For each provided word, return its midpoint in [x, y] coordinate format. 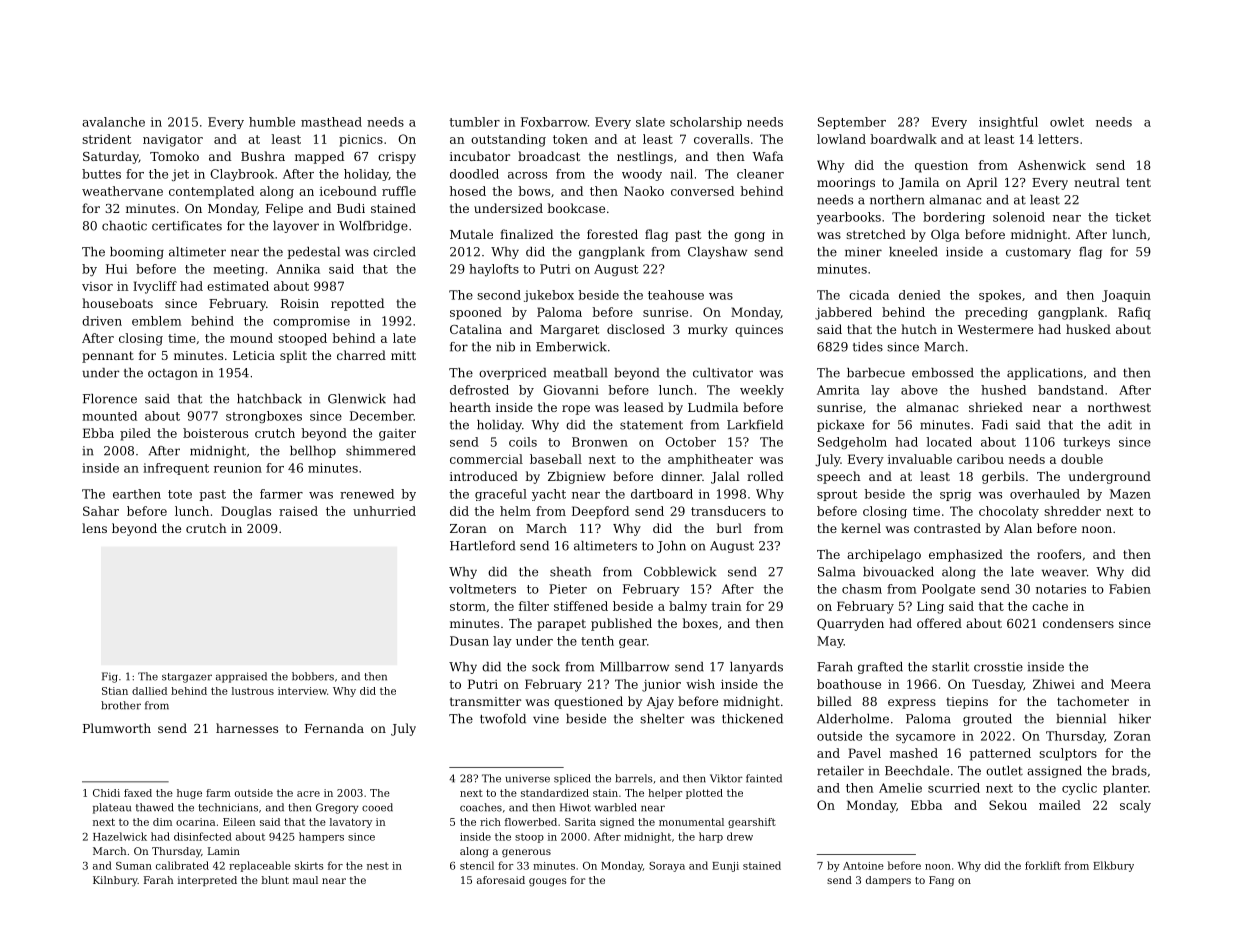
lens [94, 528]
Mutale [471, 234]
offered [939, 623]
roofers [1059, 554]
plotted [704, 794]
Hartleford [482, 546]
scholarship [706, 123]
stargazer [187, 678]
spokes [1000, 296]
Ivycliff [155, 287]
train [726, 606]
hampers [321, 837]
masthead [331, 122]
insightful [1008, 123]
